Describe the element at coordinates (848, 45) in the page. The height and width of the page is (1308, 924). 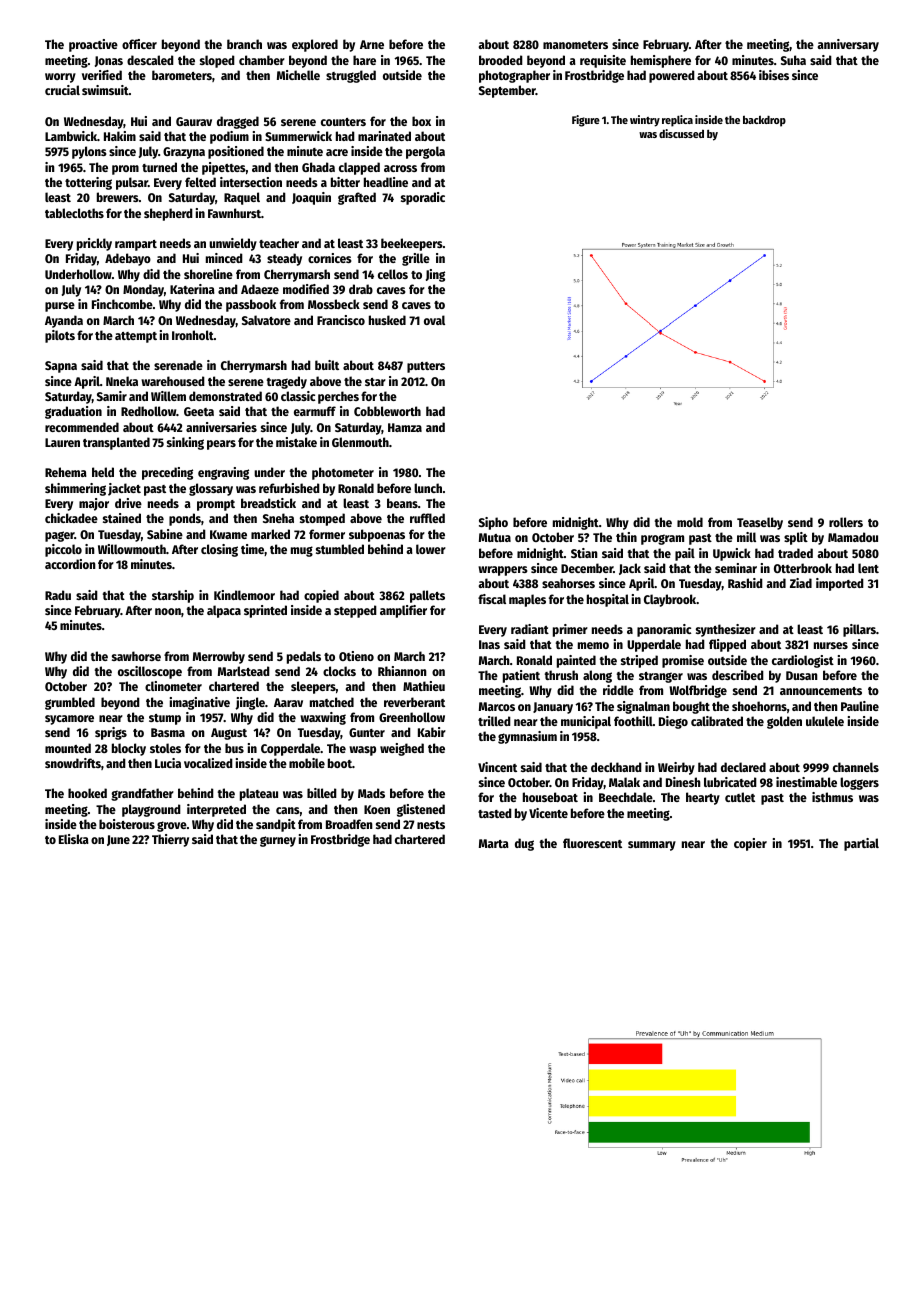
I see `anniversary` at that location.
